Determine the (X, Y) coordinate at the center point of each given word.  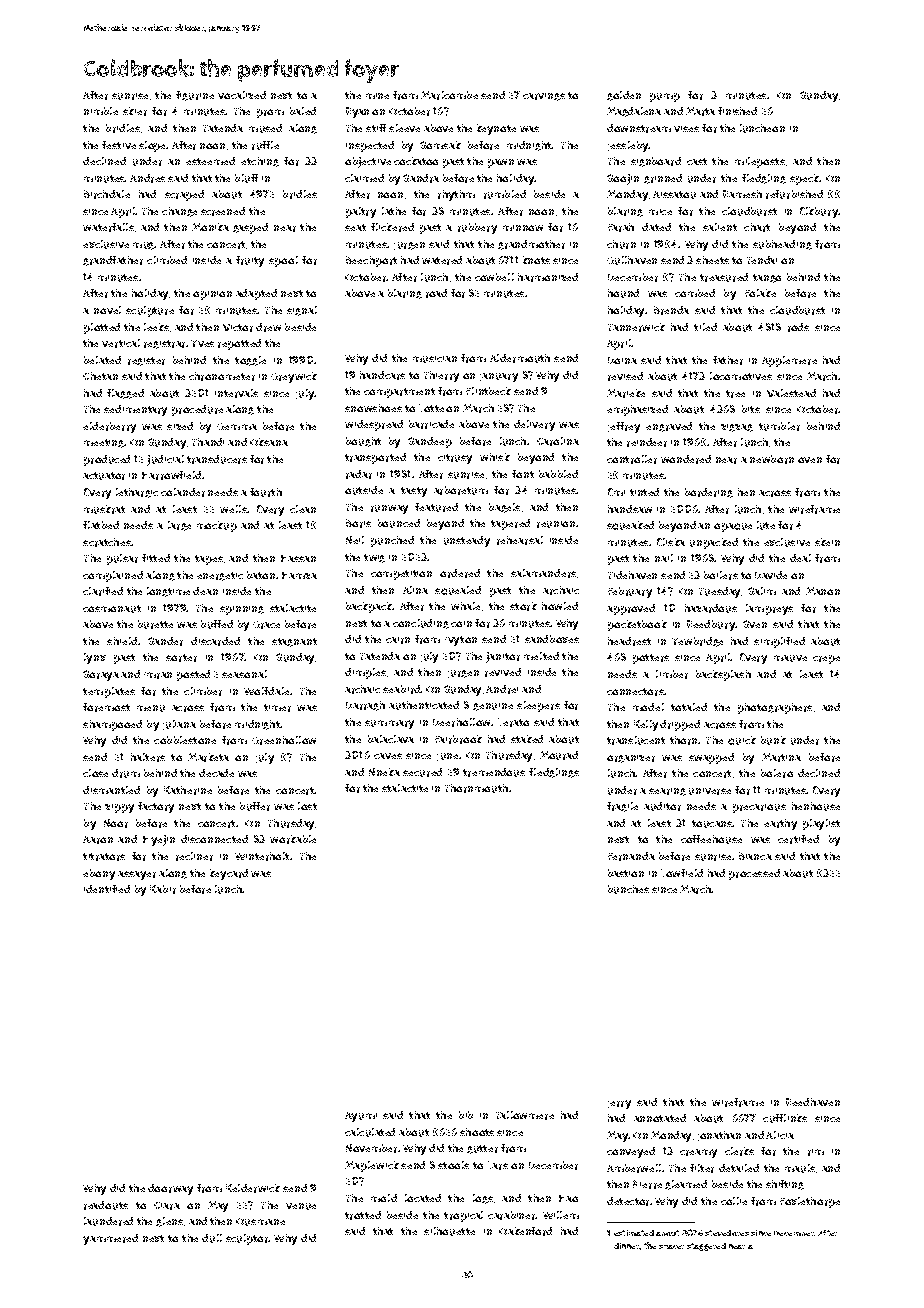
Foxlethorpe (810, 1202)
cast (697, 161)
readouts (106, 1205)
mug (144, 246)
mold (384, 1198)
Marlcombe (449, 95)
